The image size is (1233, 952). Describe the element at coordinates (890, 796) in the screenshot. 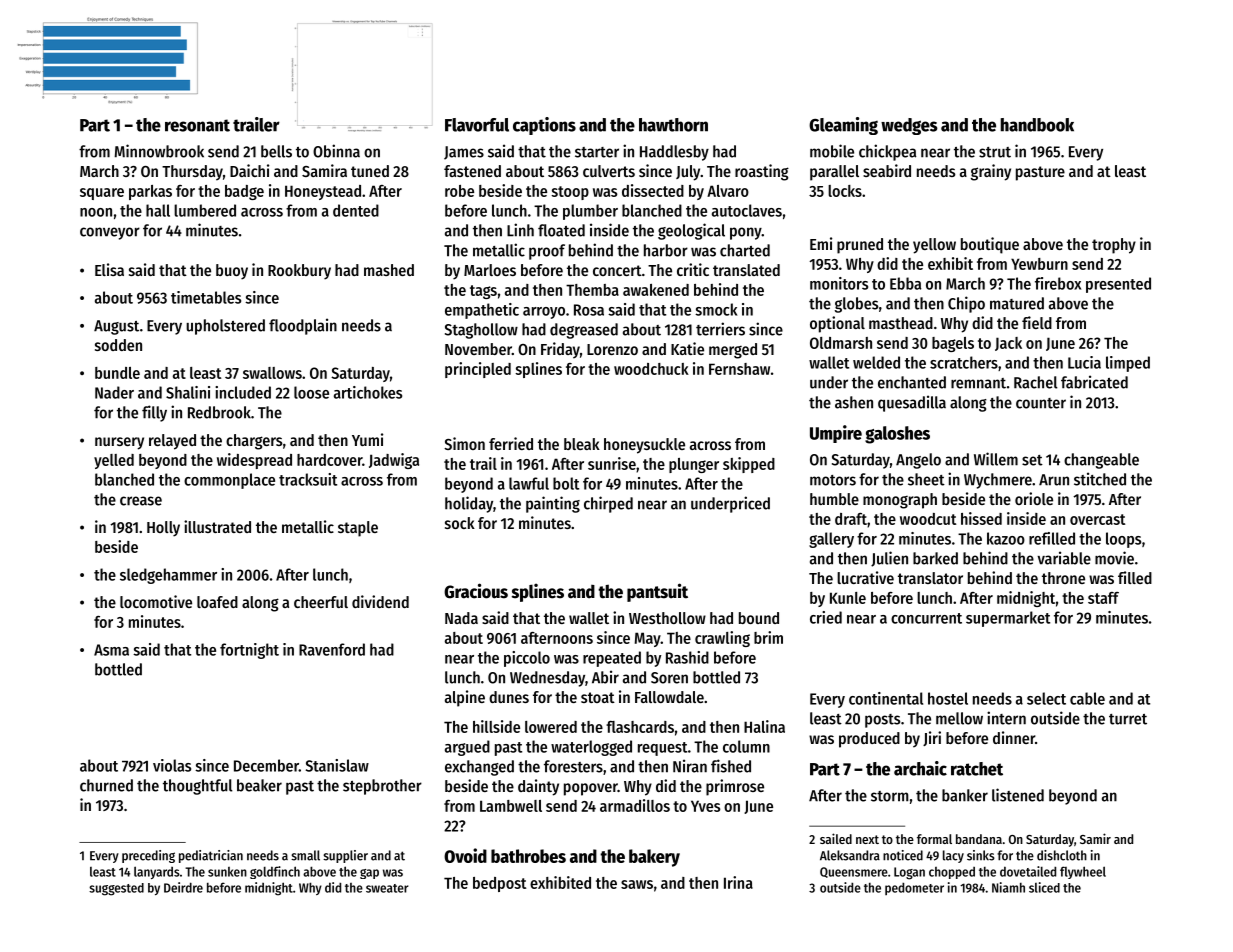

I see `storm` at that location.
